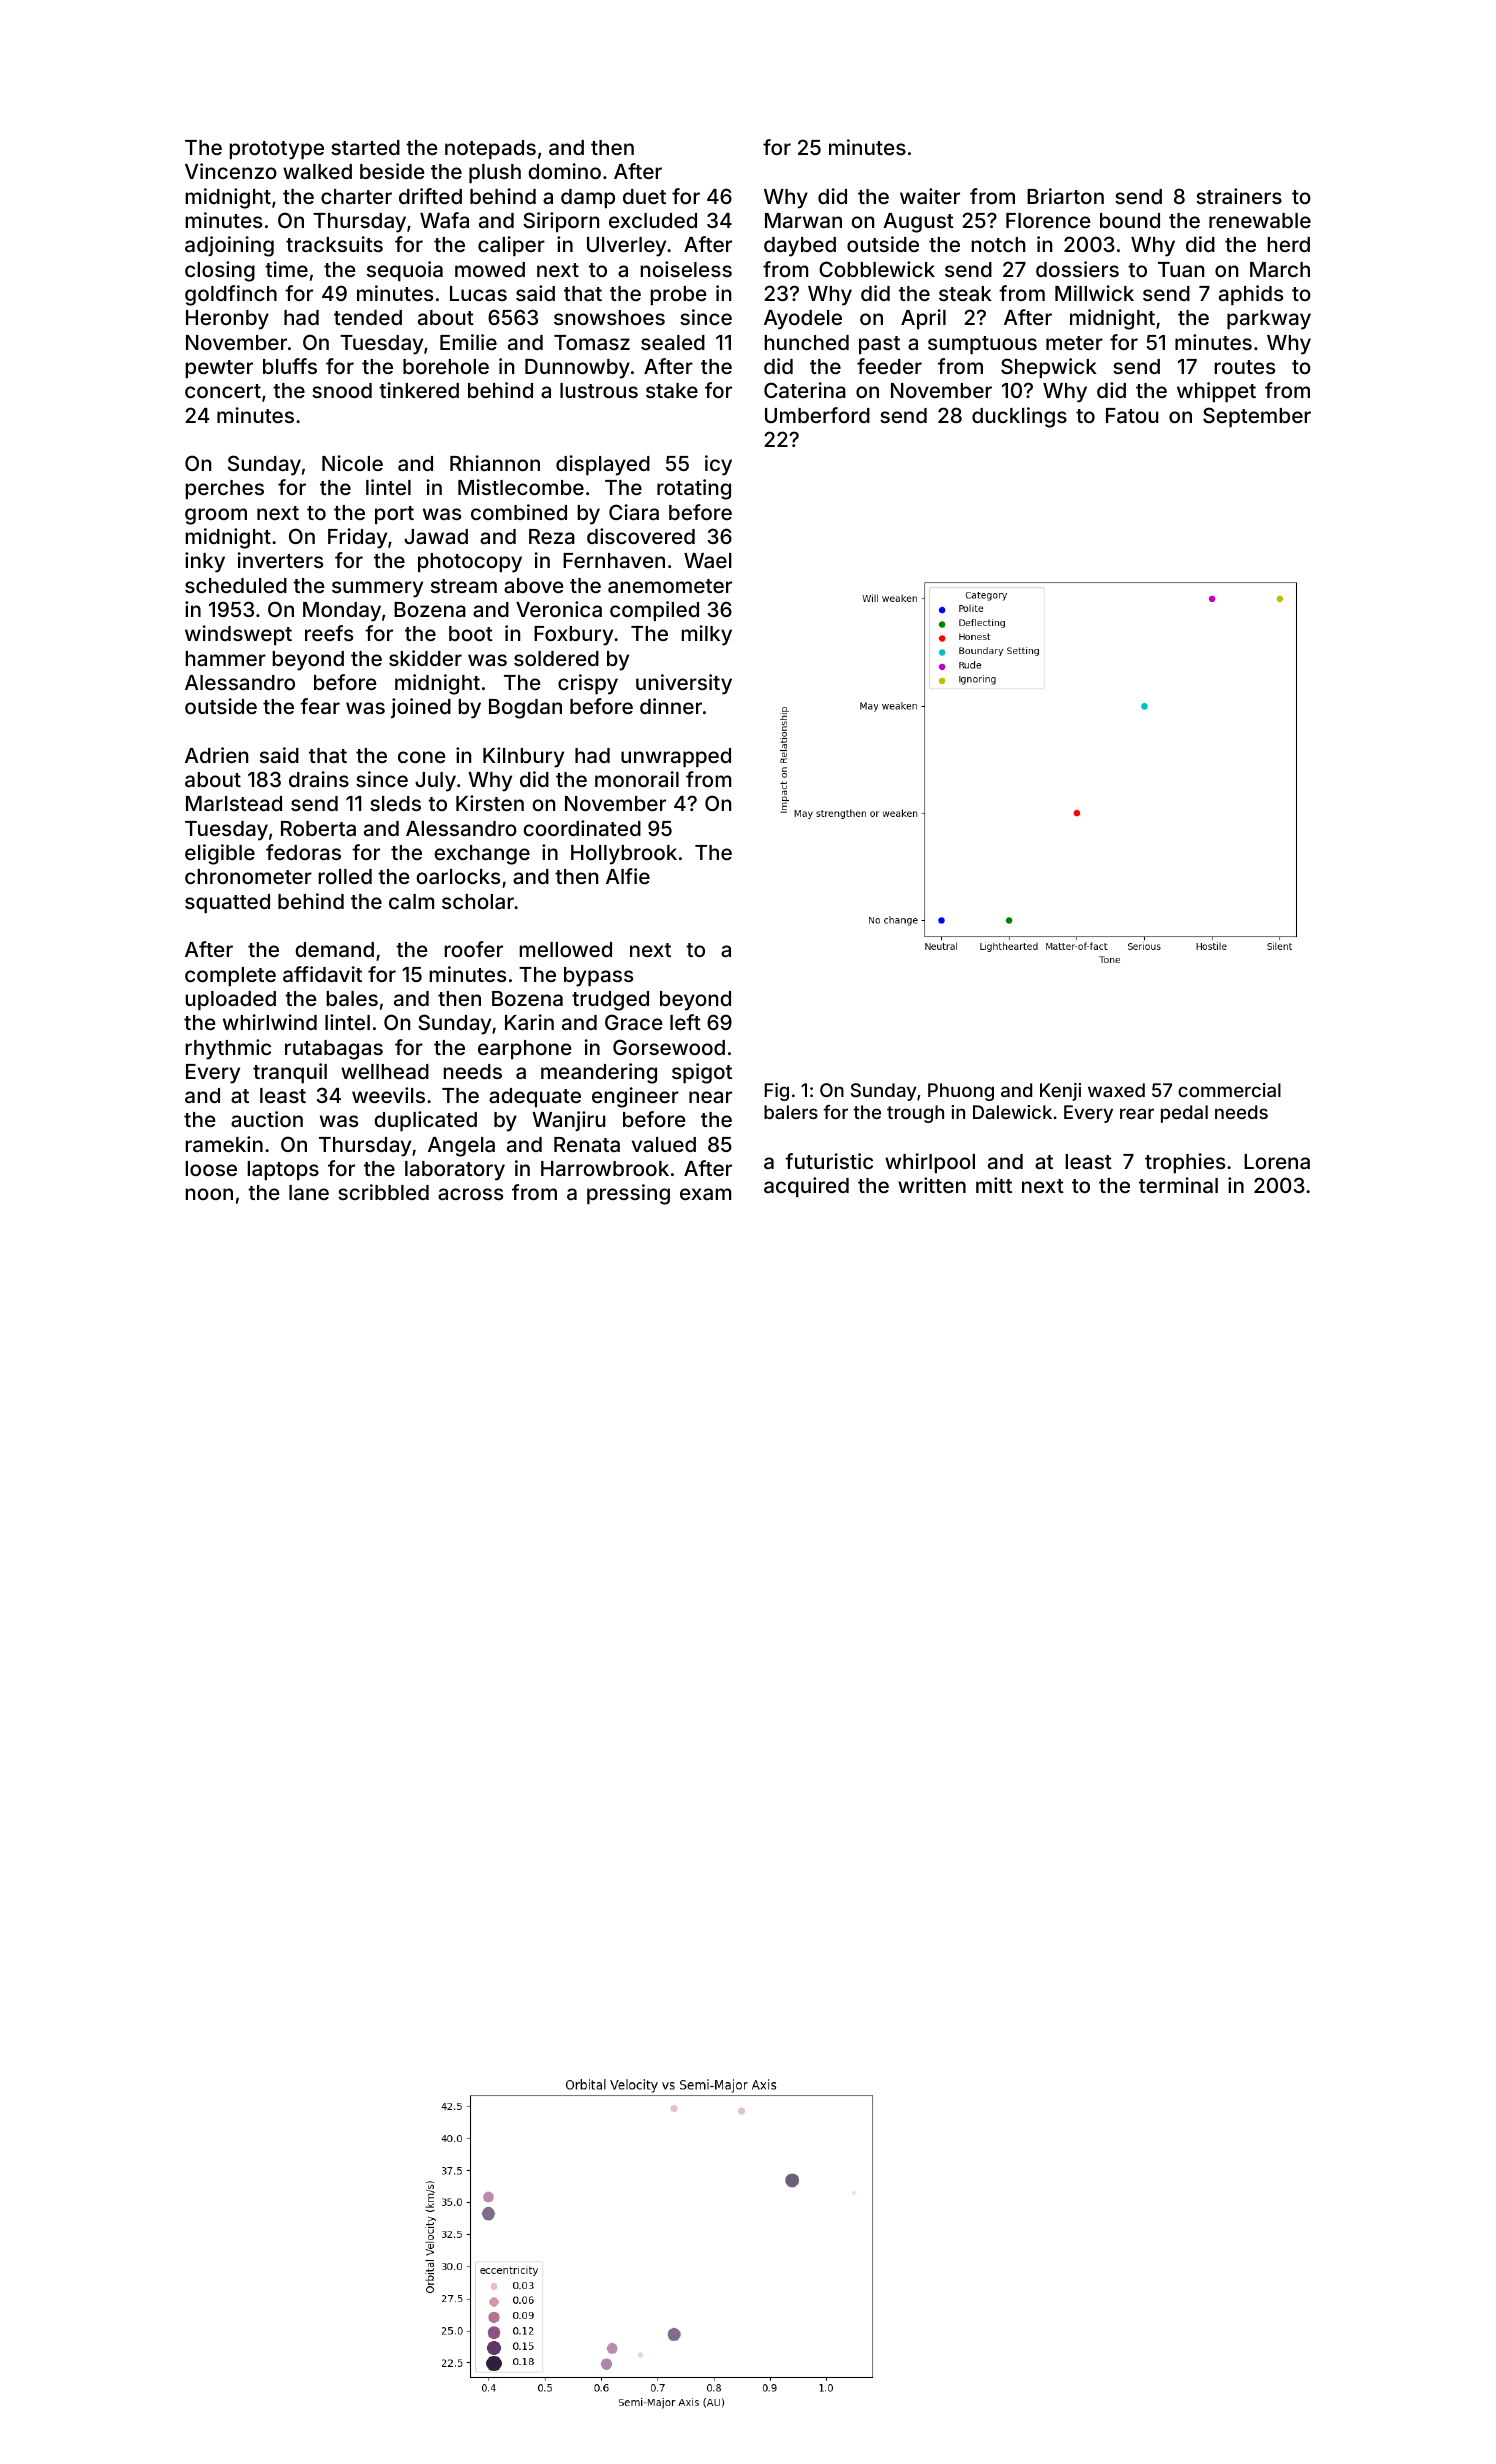  What do you see at coordinates (383, 1192) in the screenshot?
I see `scribbled` at bounding box center [383, 1192].
